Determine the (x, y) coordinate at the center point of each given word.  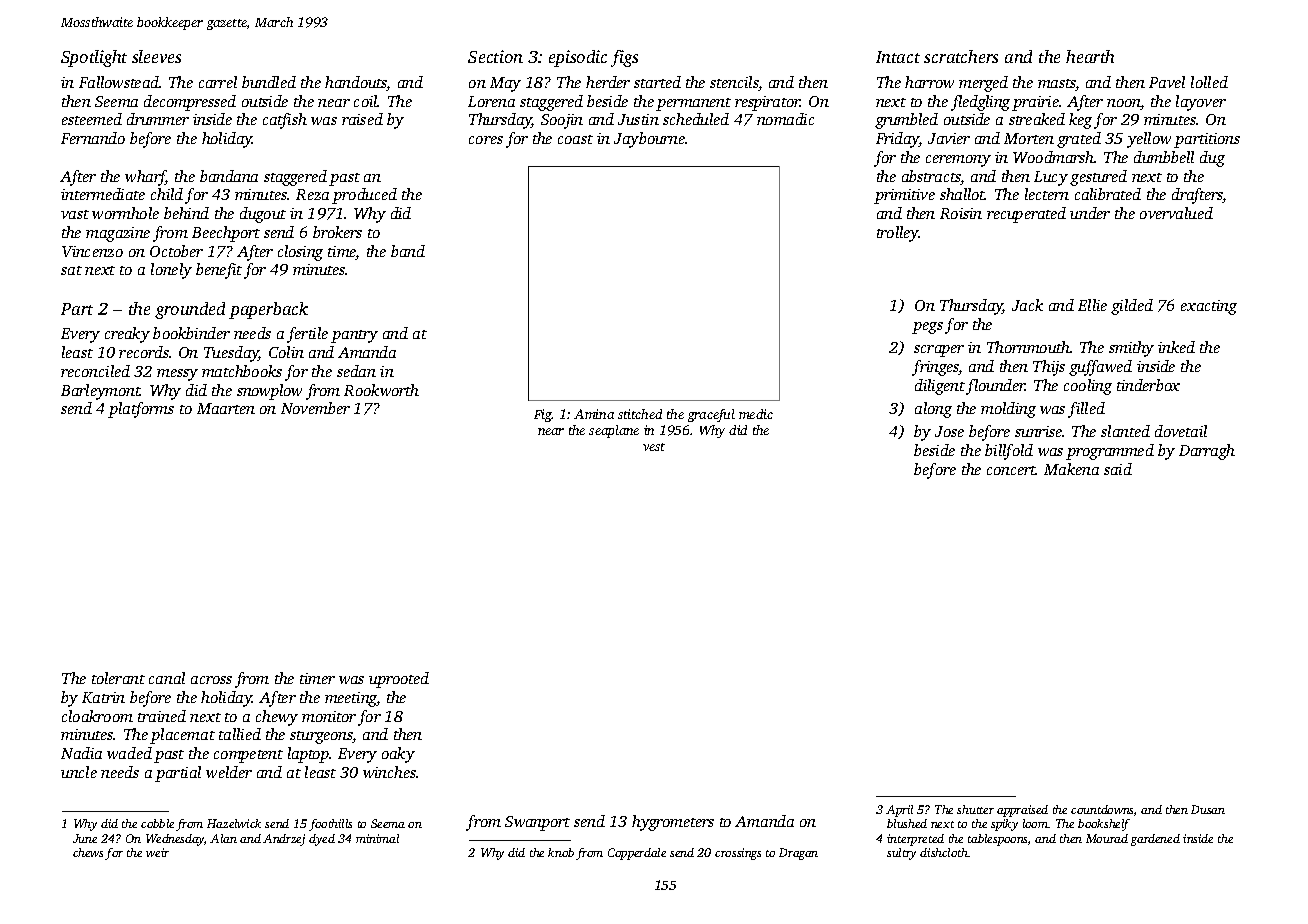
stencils (734, 82)
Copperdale (637, 854)
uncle (79, 772)
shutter (975, 809)
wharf (145, 178)
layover (1201, 103)
